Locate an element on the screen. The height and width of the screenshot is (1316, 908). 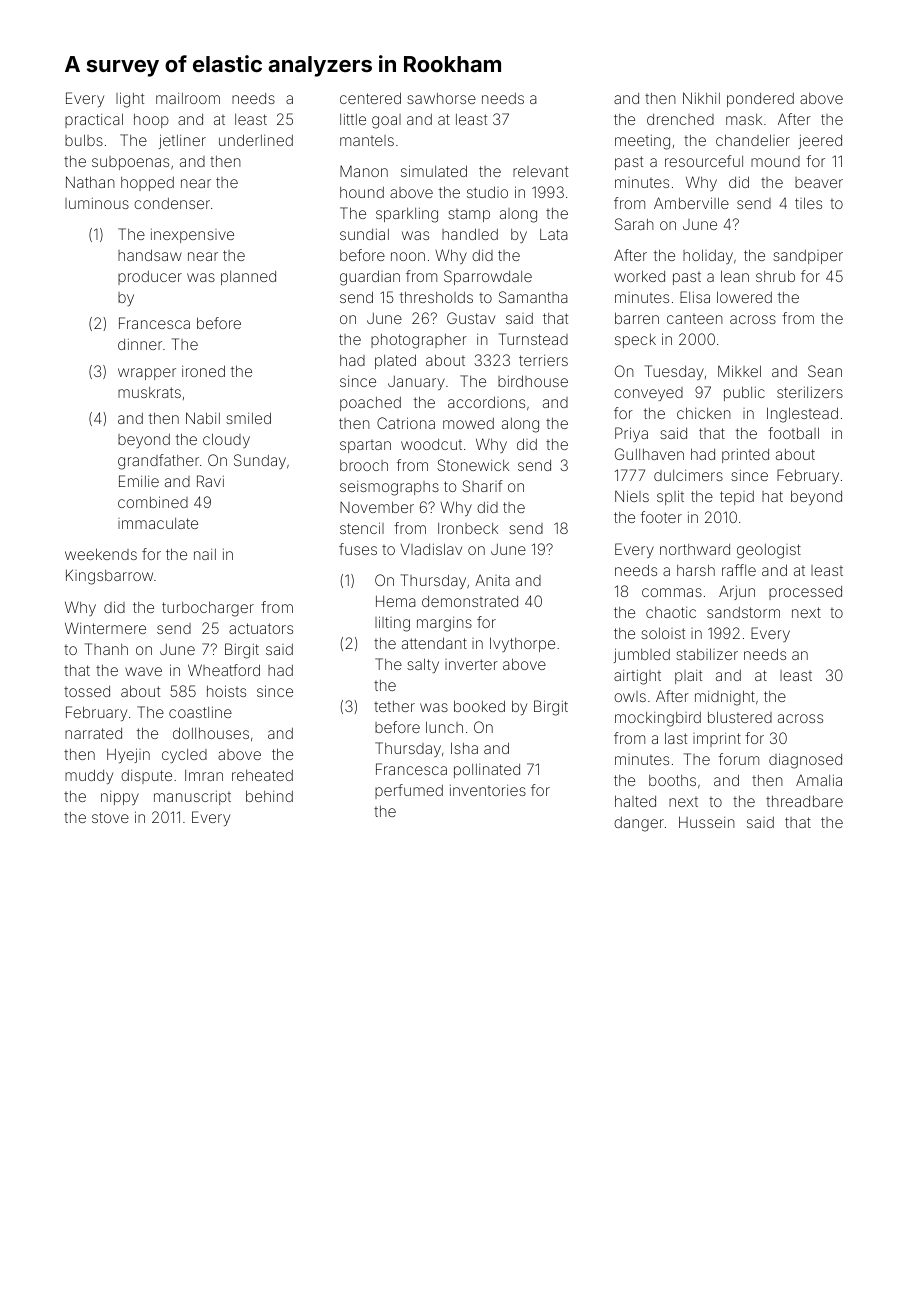
guardian is located at coordinates (370, 278).
